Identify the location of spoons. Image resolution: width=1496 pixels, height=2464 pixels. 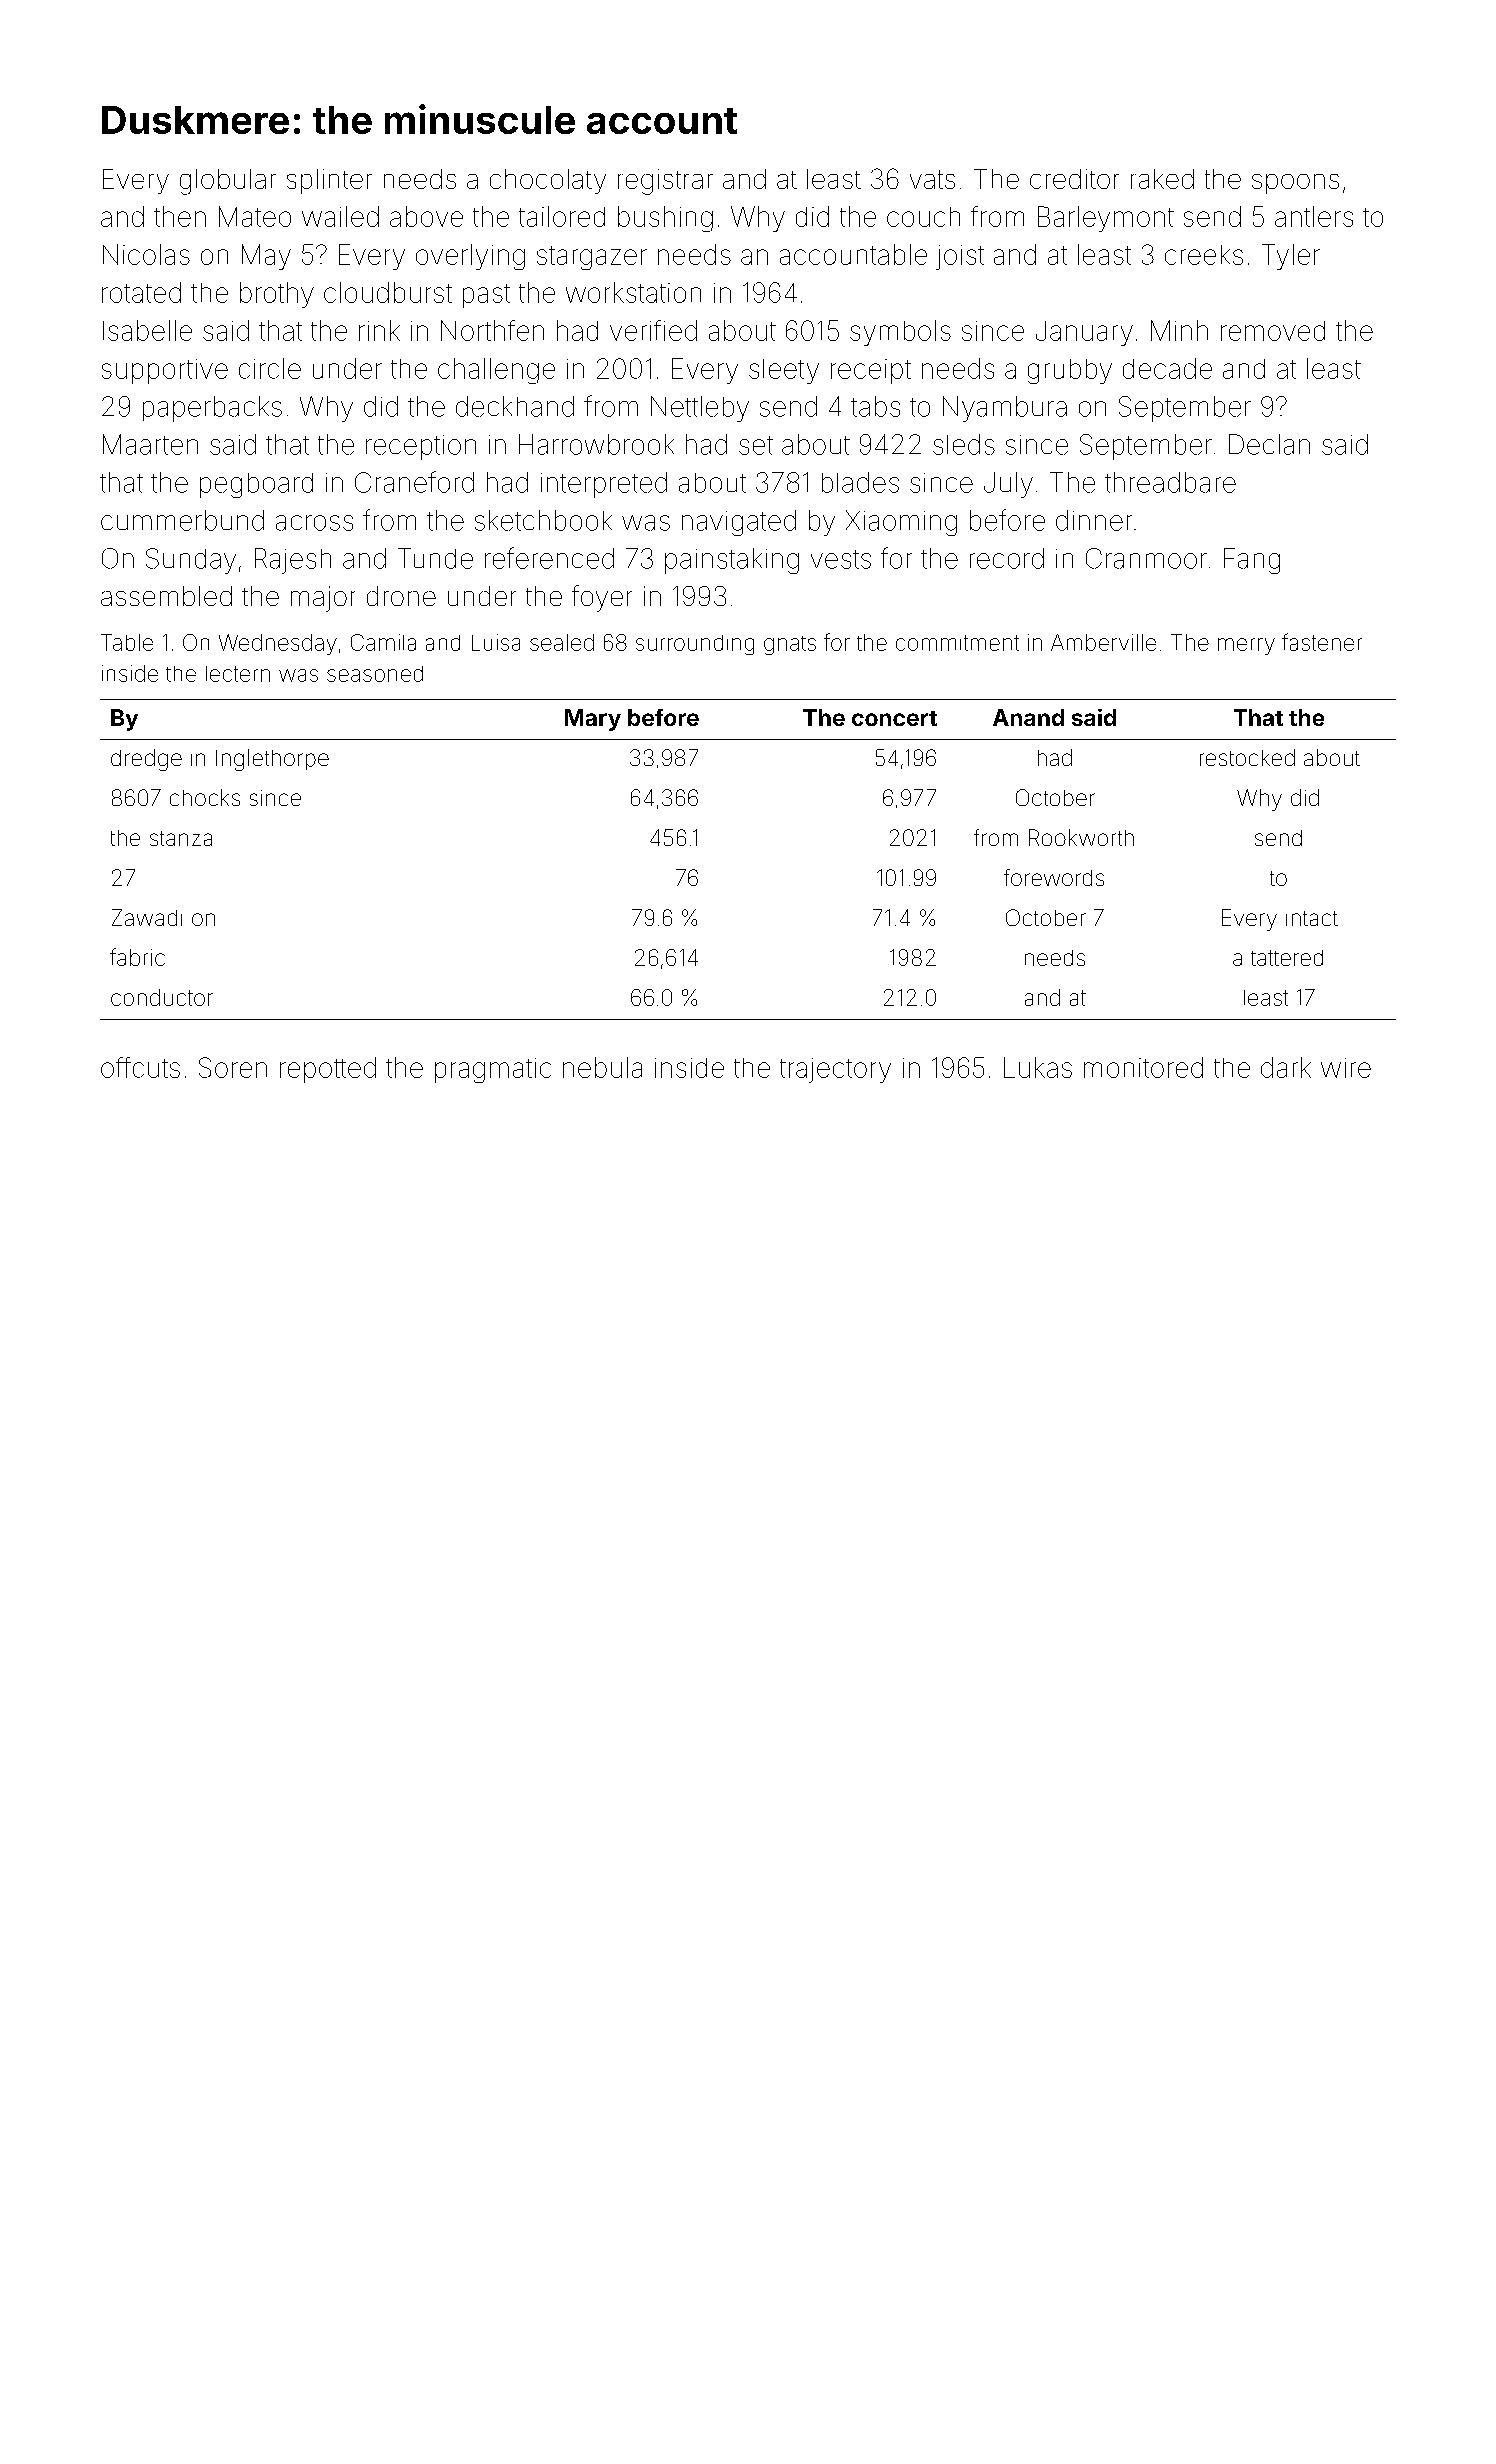
(1295, 184).
